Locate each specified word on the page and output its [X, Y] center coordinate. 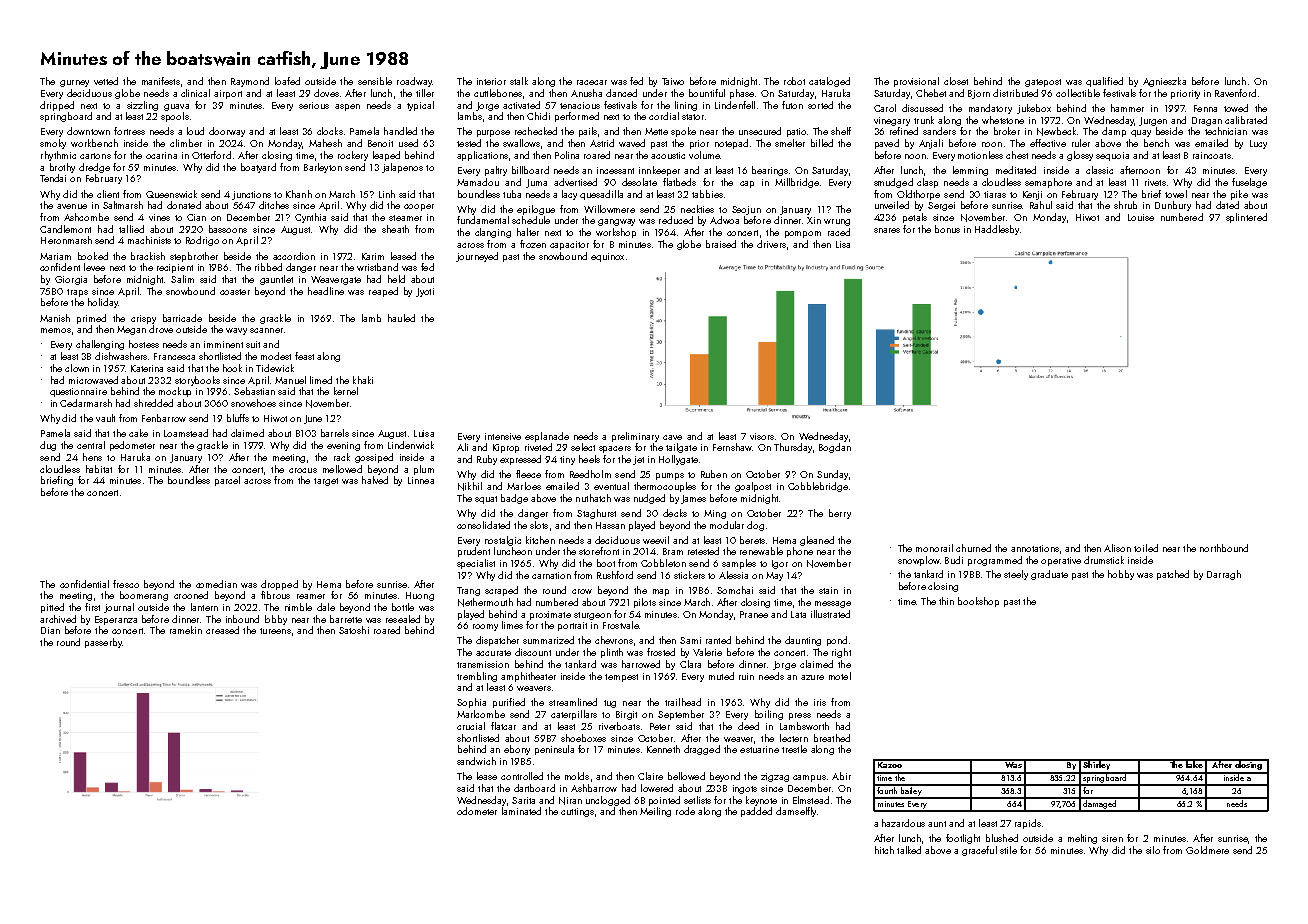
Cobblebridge [818, 487]
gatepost [1043, 83]
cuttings [577, 812]
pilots [645, 603]
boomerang [144, 596]
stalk [519, 81]
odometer [477, 811]
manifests [161, 81]
